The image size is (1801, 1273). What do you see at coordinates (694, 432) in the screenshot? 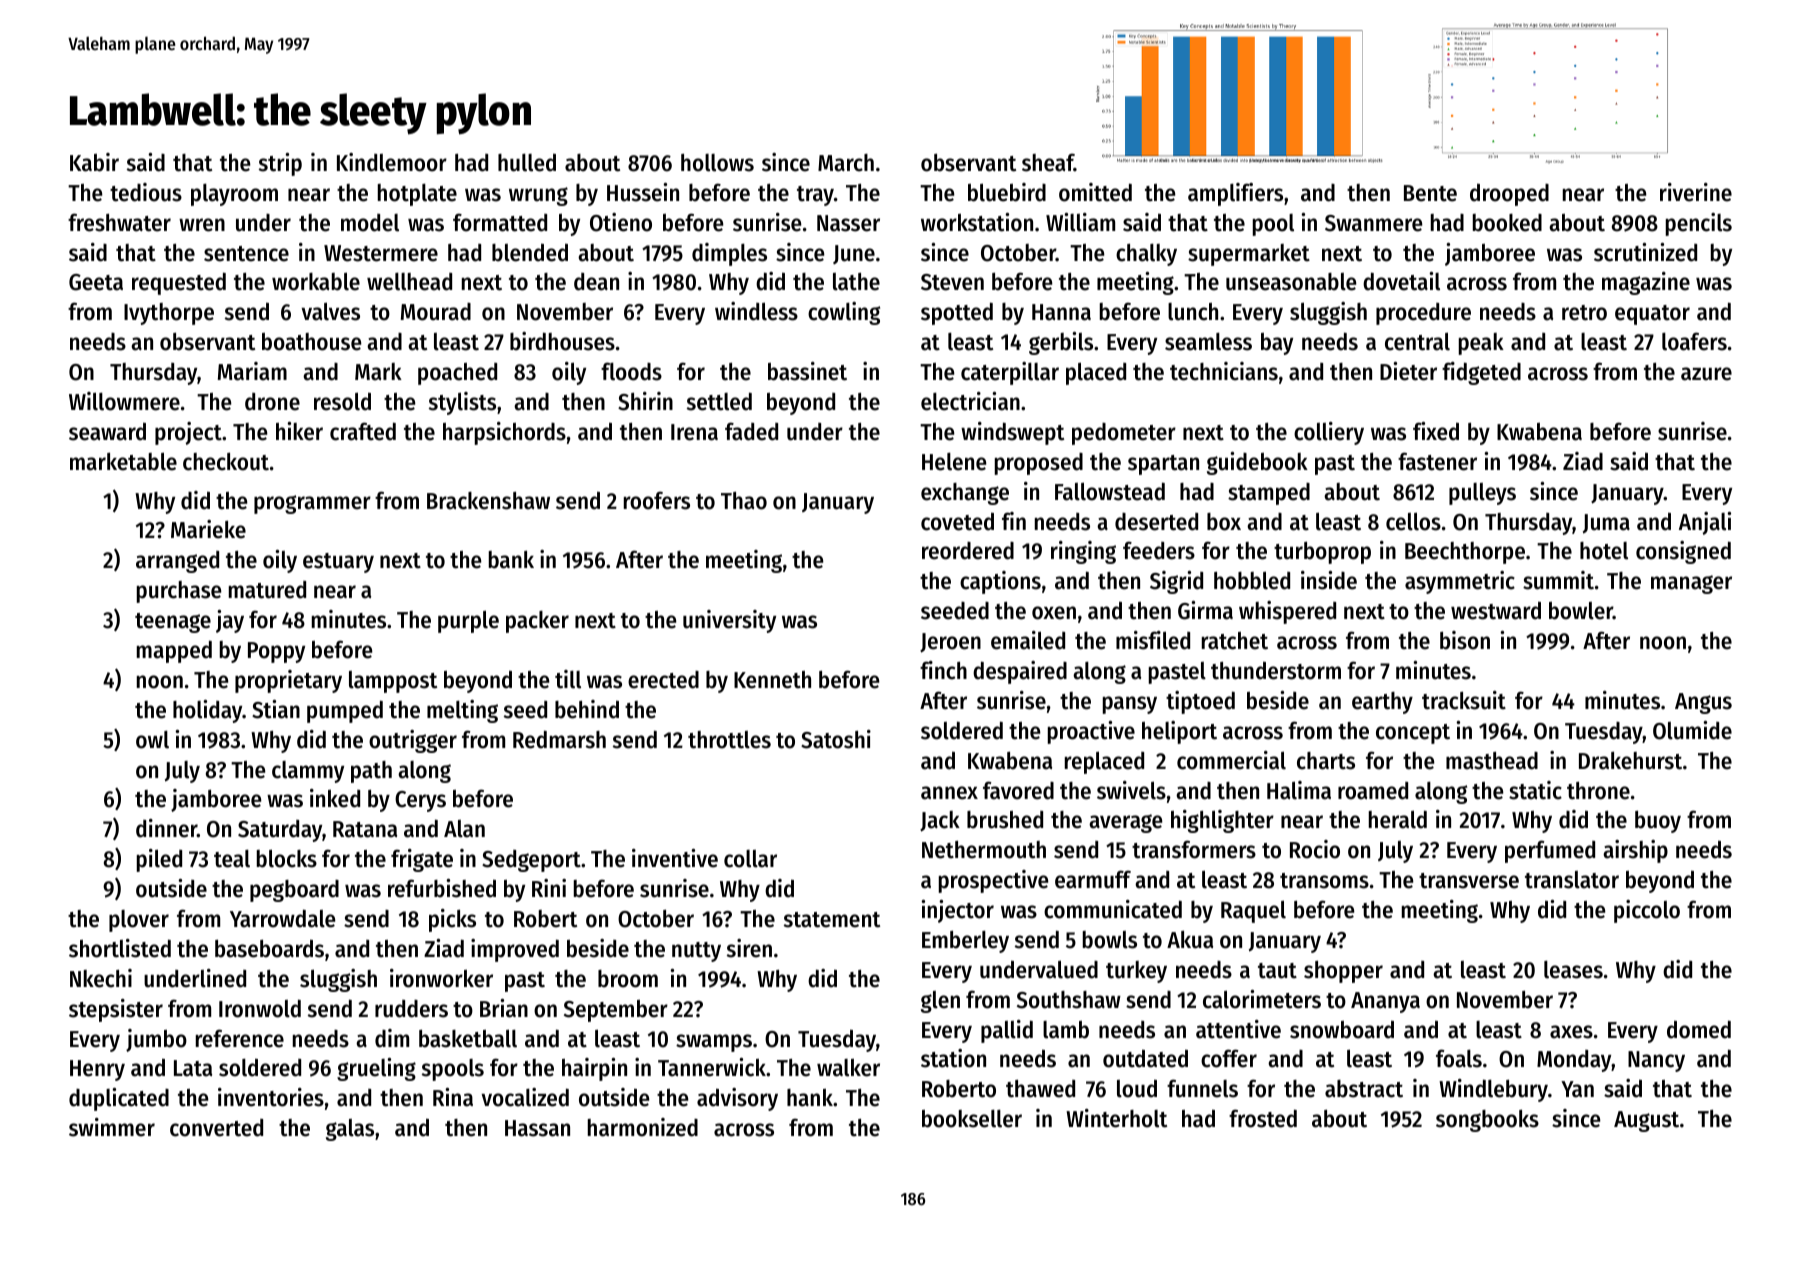
I see `Irena` at bounding box center [694, 432].
